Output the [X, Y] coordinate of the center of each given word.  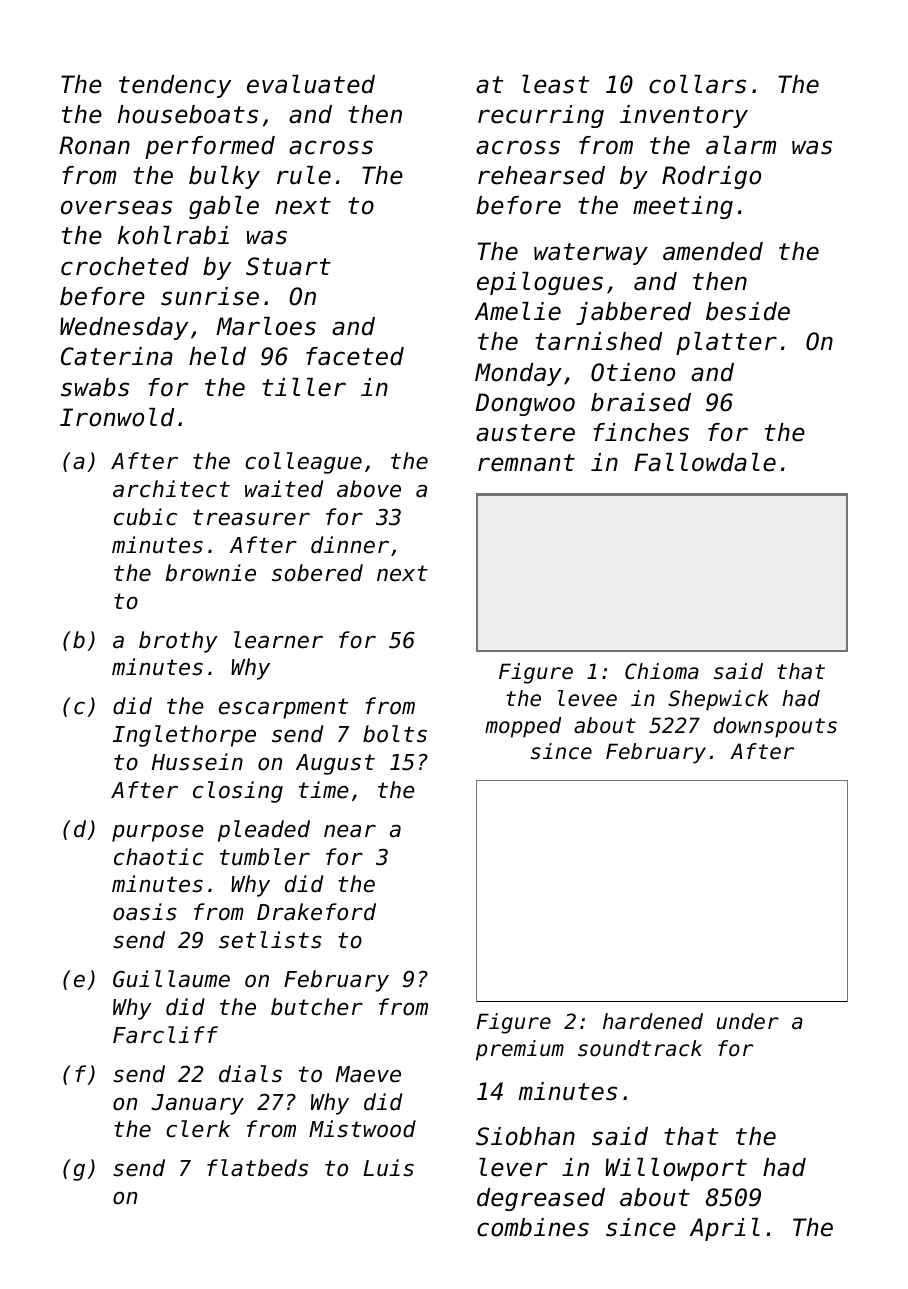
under [748, 1021]
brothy [178, 642]
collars [697, 84]
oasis [145, 912]
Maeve [368, 1074]
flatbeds [257, 1168]
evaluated [311, 84]
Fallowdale [705, 462]
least [555, 84]
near [350, 831]
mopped [523, 727]
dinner [350, 545]
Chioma [662, 671]
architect [171, 489]
